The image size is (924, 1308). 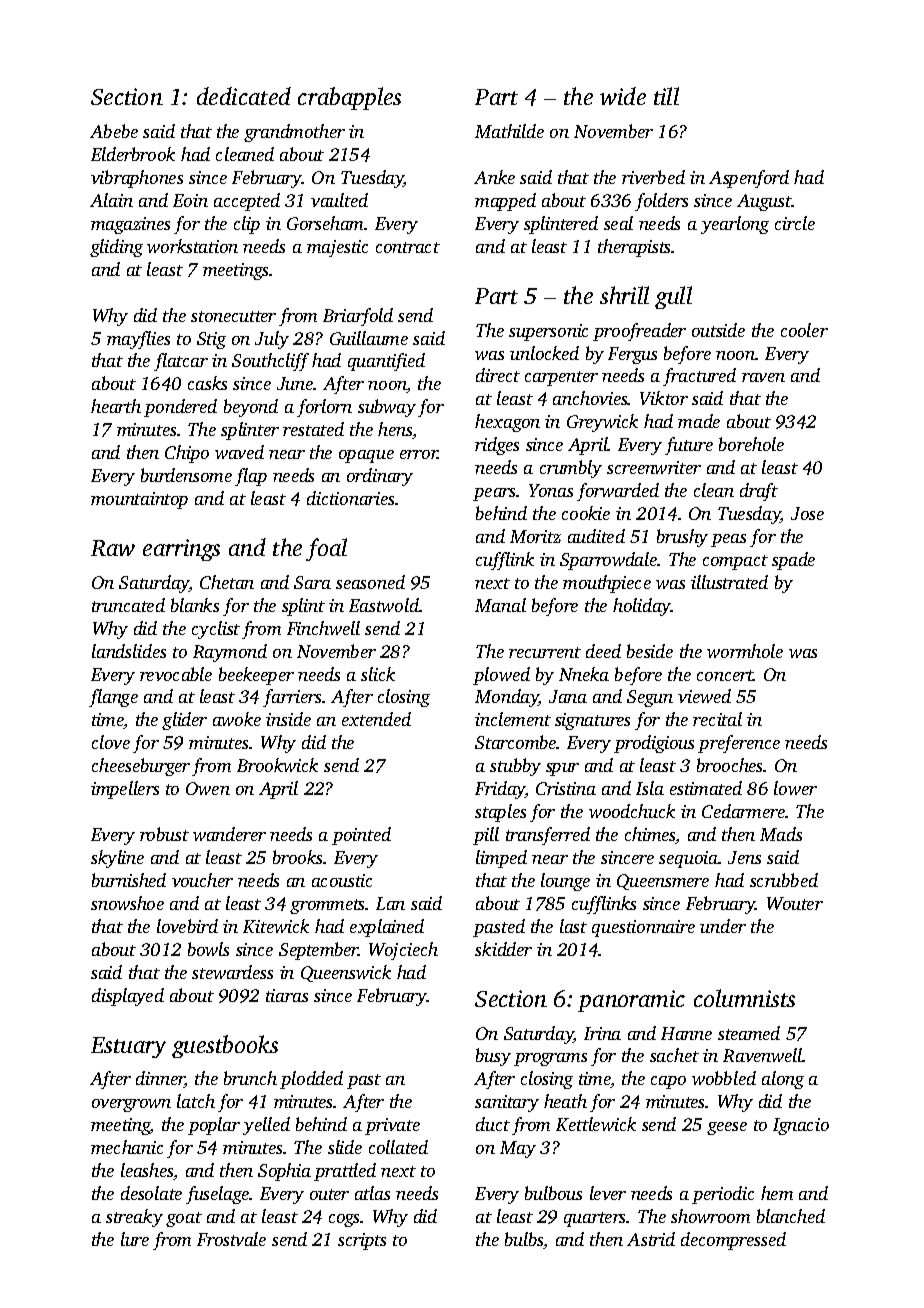 What do you see at coordinates (733, 1241) in the screenshot?
I see `decompressed` at bounding box center [733, 1241].
